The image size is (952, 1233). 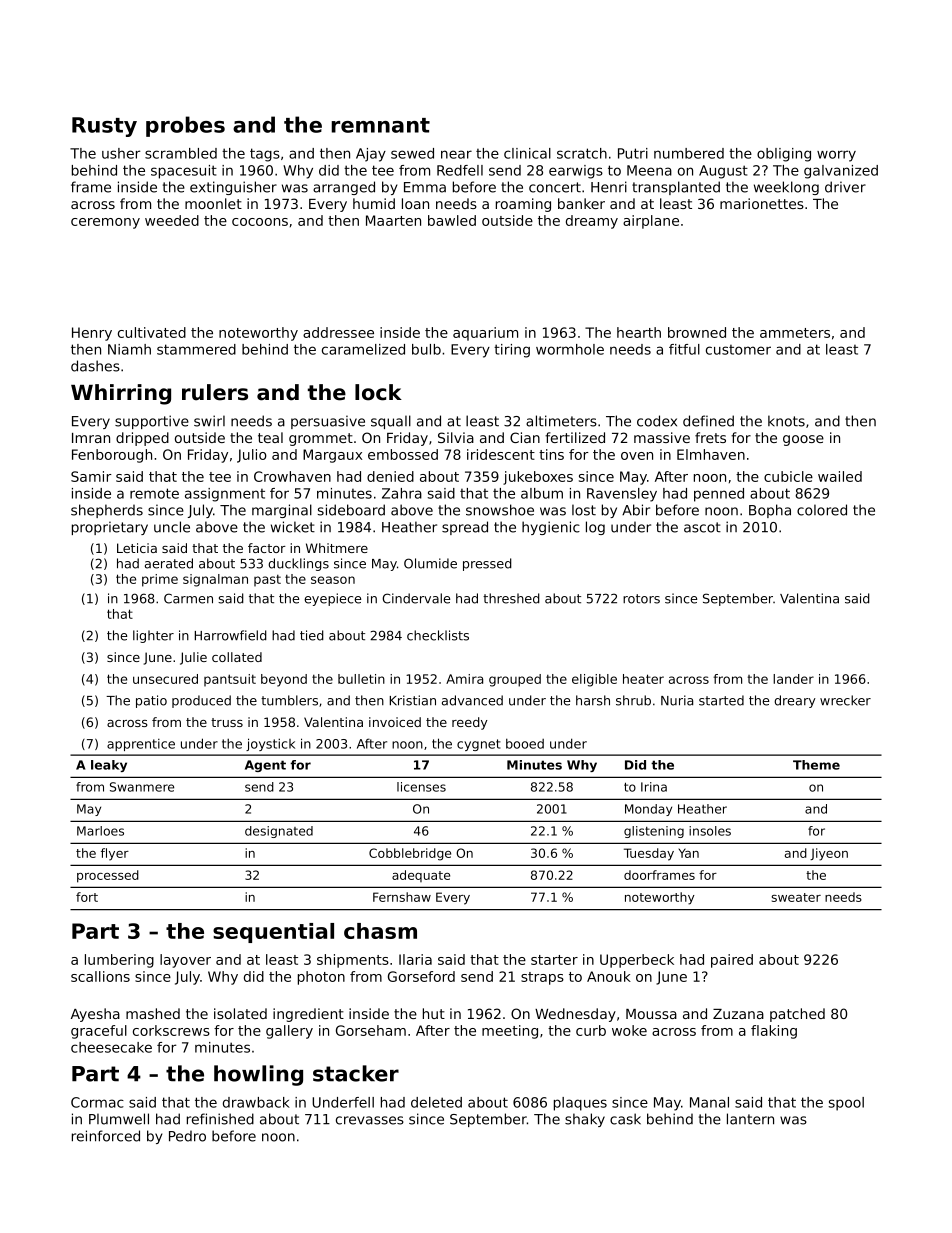 What do you see at coordinates (836, 156) in the screenshot?
I see `worry` at bounding box center [836, 156].
